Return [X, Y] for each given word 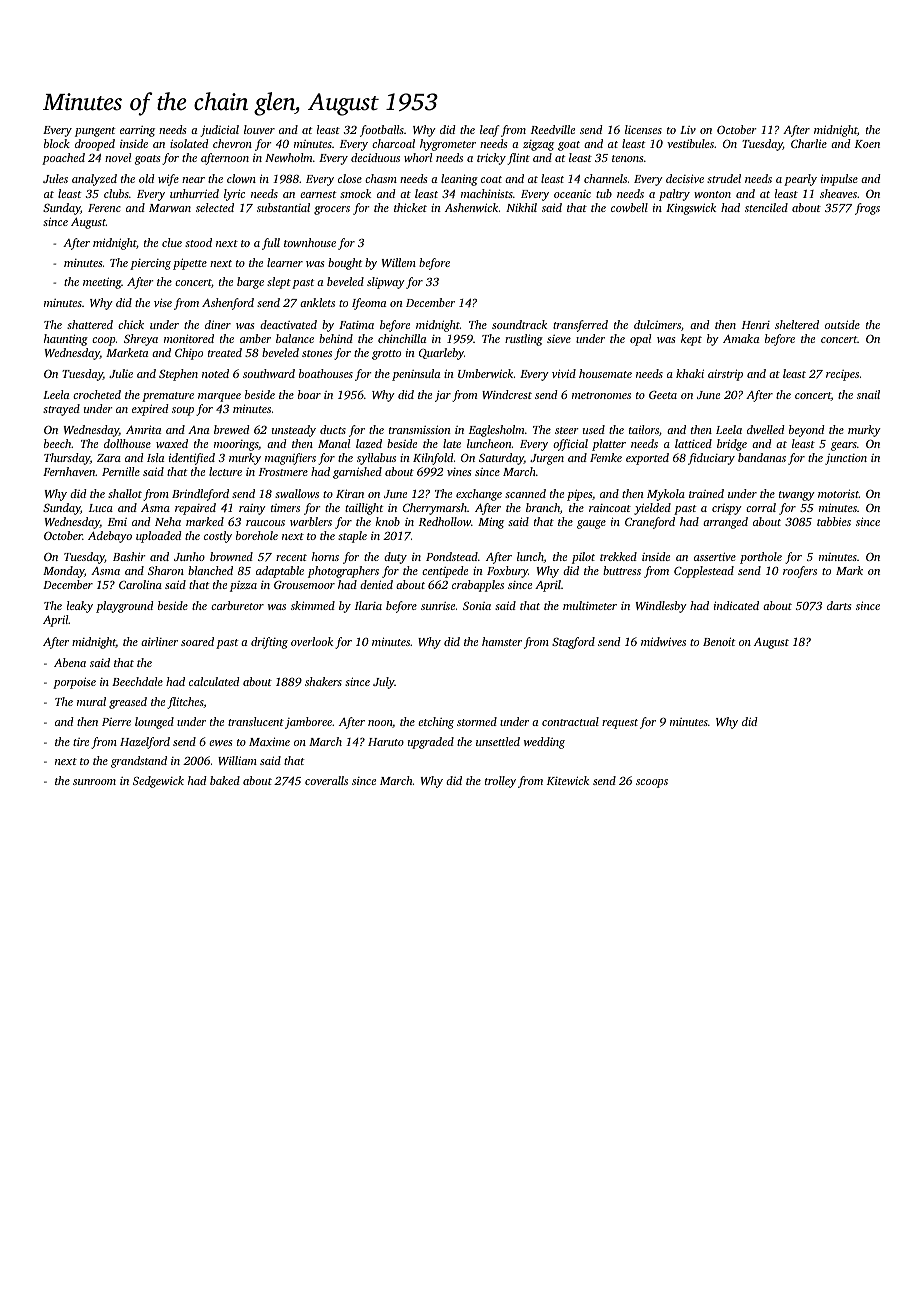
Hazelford [145, 743]
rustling [524, 340]
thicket [410, 207]
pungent [95, 132]
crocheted [97, 394]
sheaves [838, 193]
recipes [842, 375]
